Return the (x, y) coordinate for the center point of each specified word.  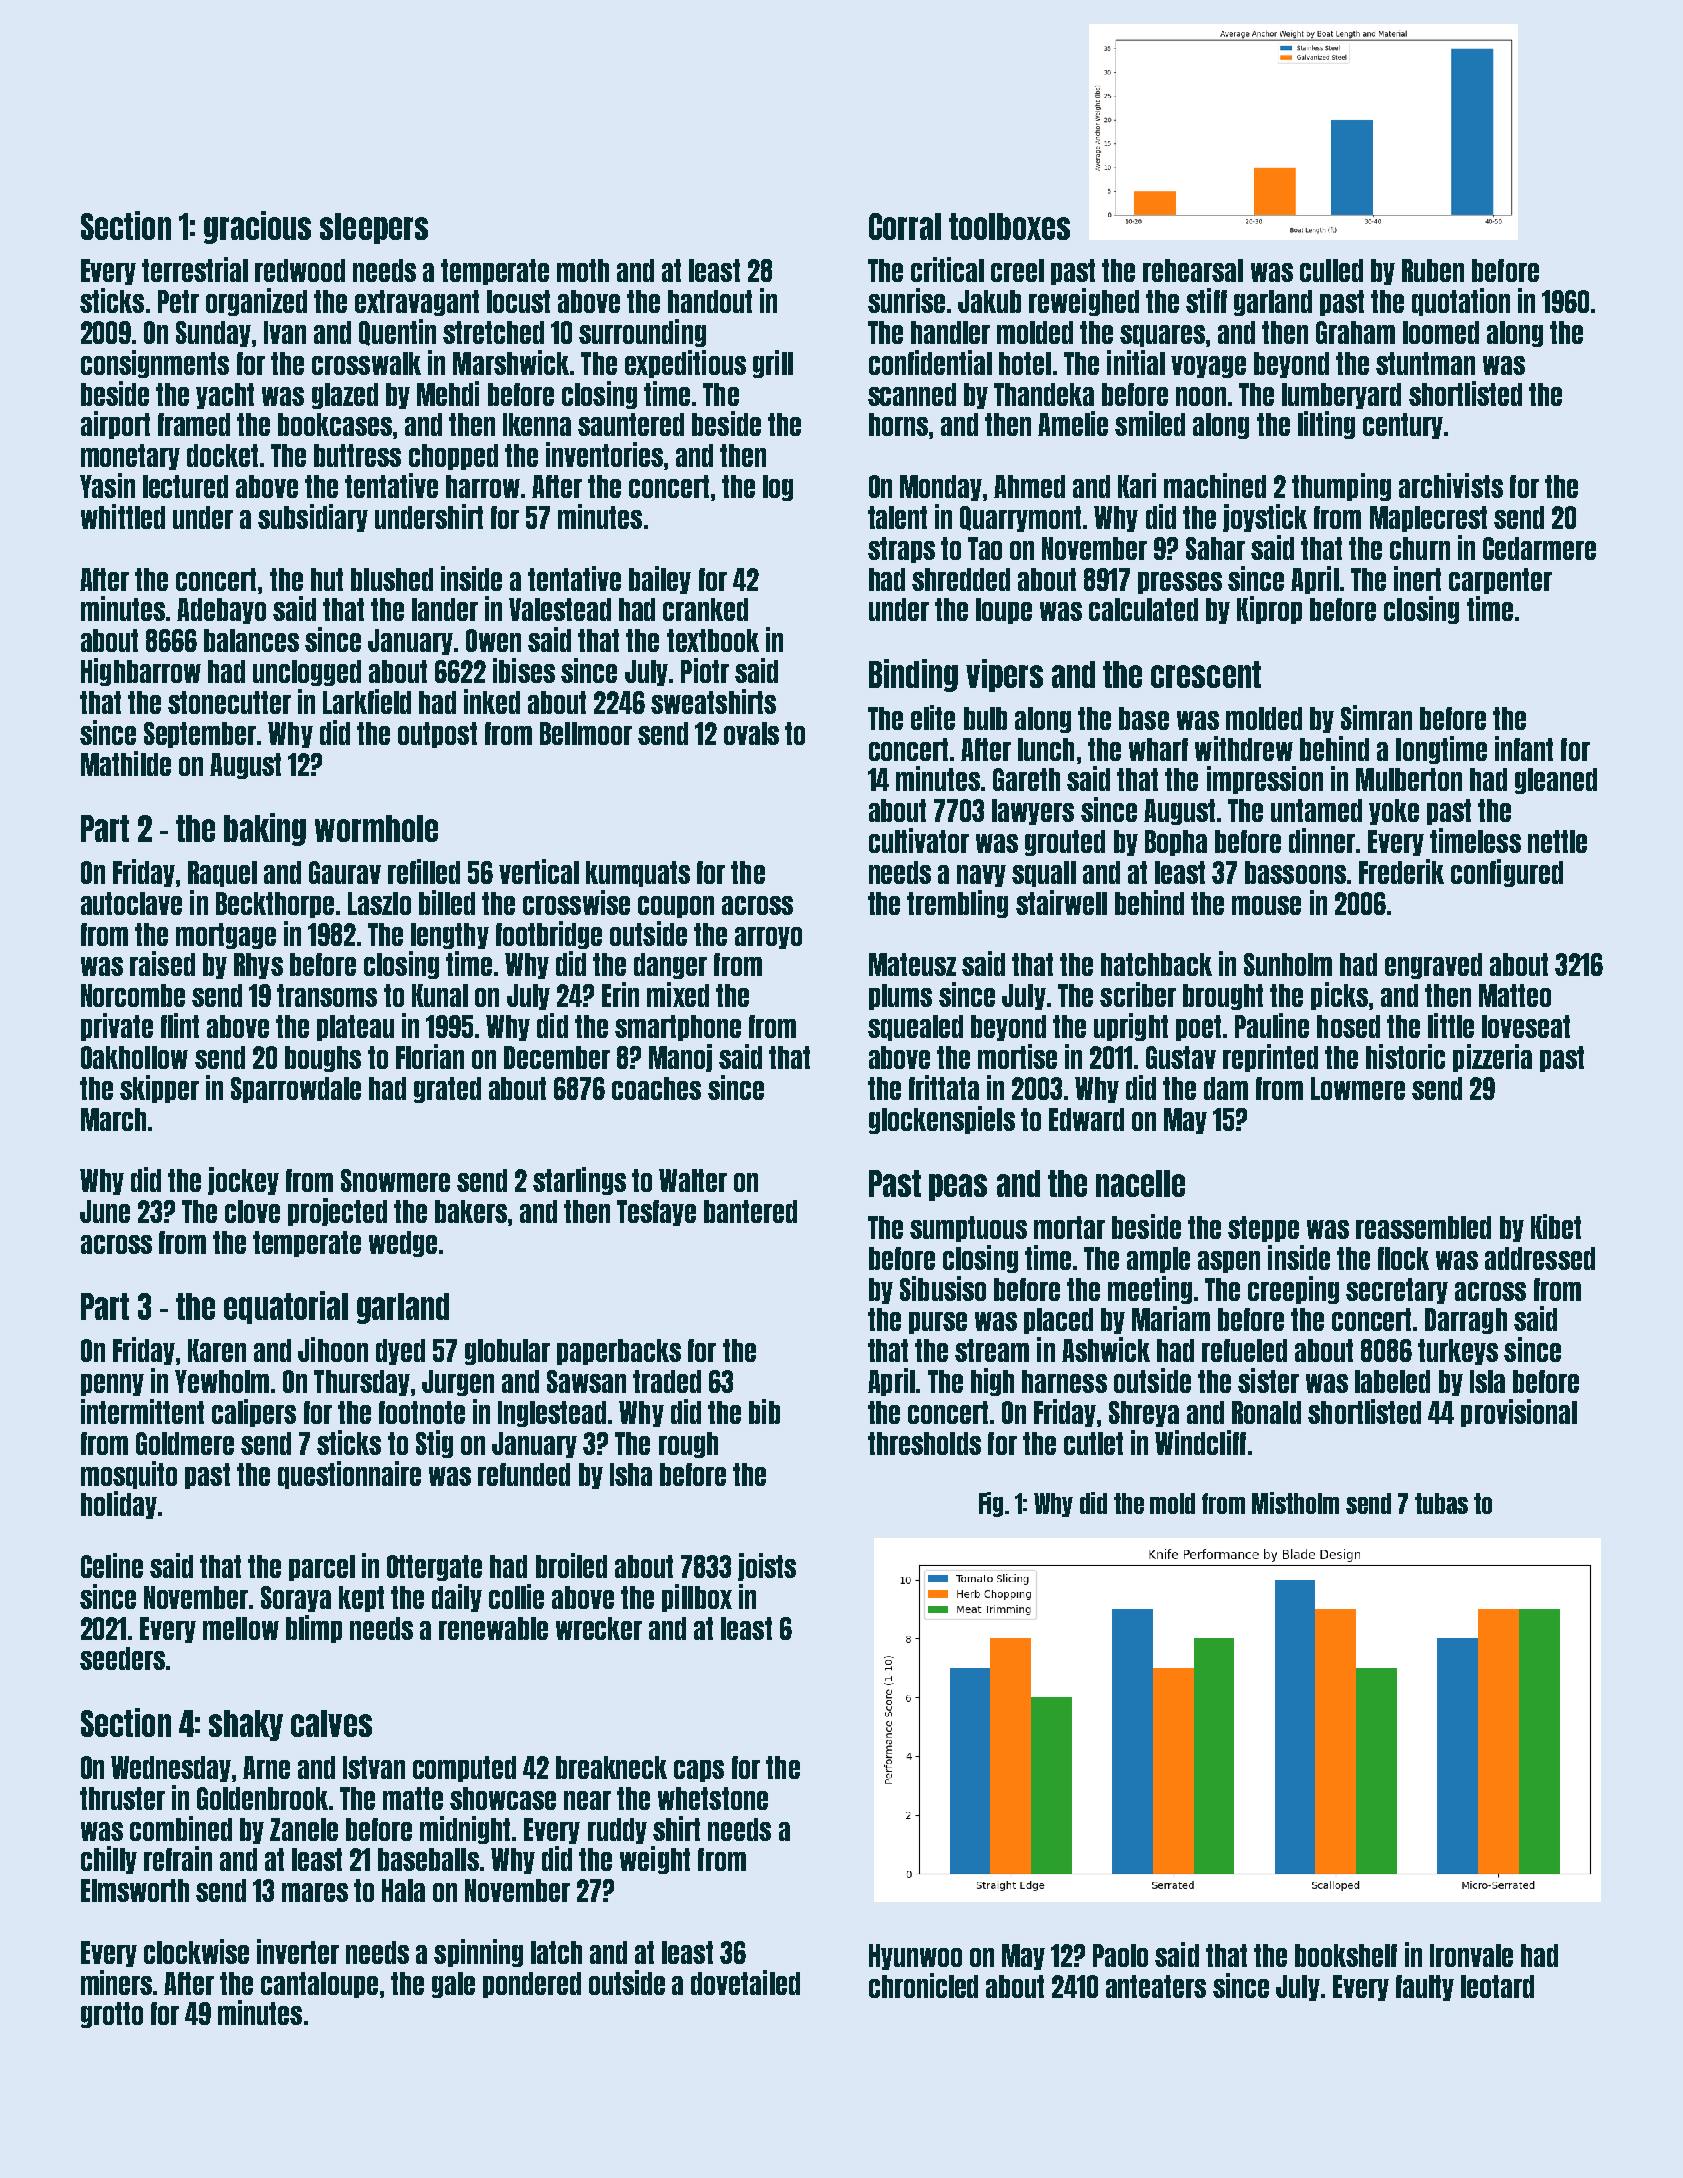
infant (1524, 748)
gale (453, 1985)
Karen (217, 1350)
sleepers (374, 228)
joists (767, 1567)
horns (898, 424)
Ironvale (1471, 1955)
